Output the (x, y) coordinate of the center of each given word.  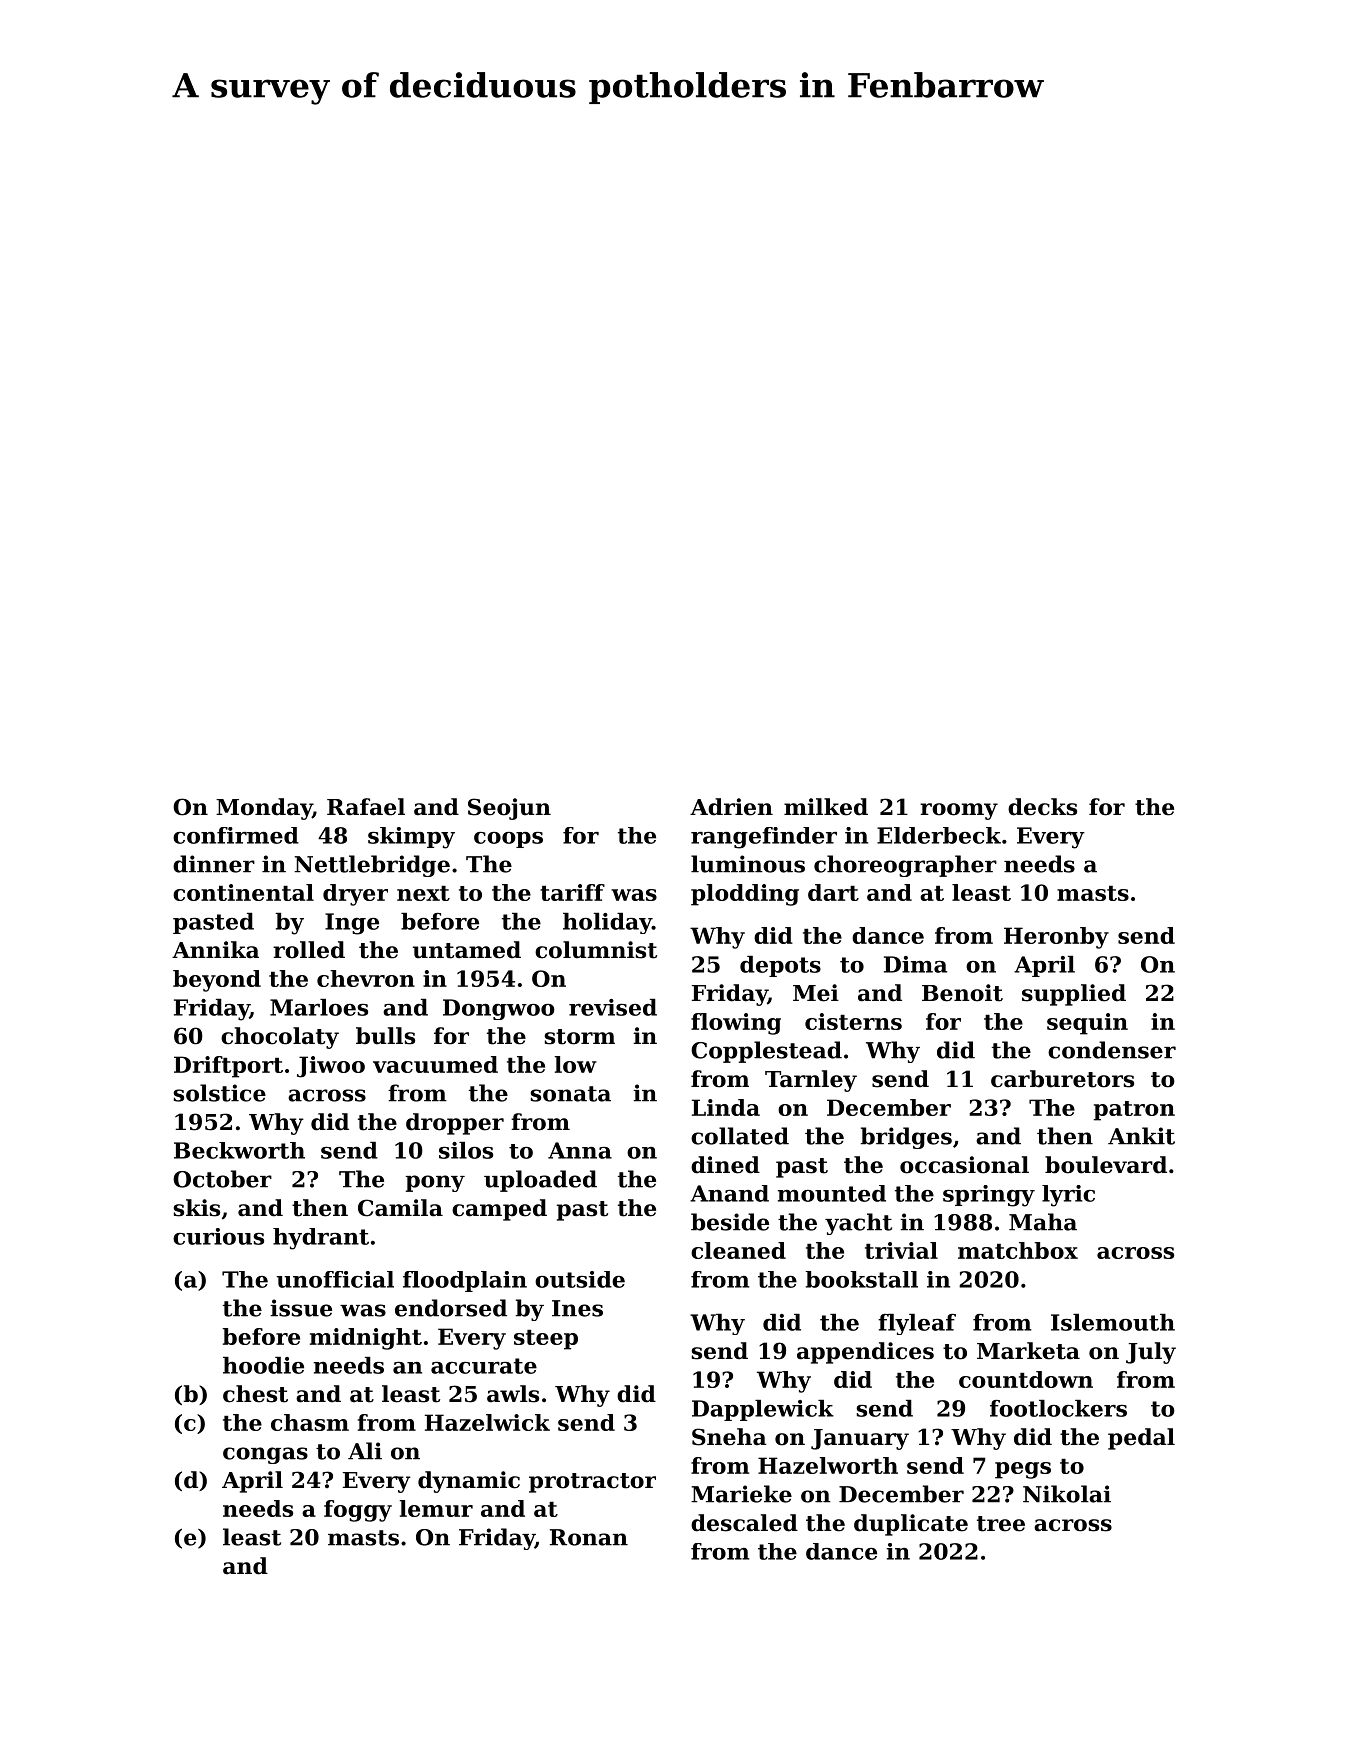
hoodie (263, 1365)
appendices (865, 1353)
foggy (358, 1511)
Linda (726, 1107)
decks (1042, 807)
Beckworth (239, 1150)
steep (546, 1340)
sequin (1087, 1024)
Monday (264, 809)
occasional (964, 1165)
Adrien (731, 807)
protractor (592, 1483)
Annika (215, 950)
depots (780, 966)
